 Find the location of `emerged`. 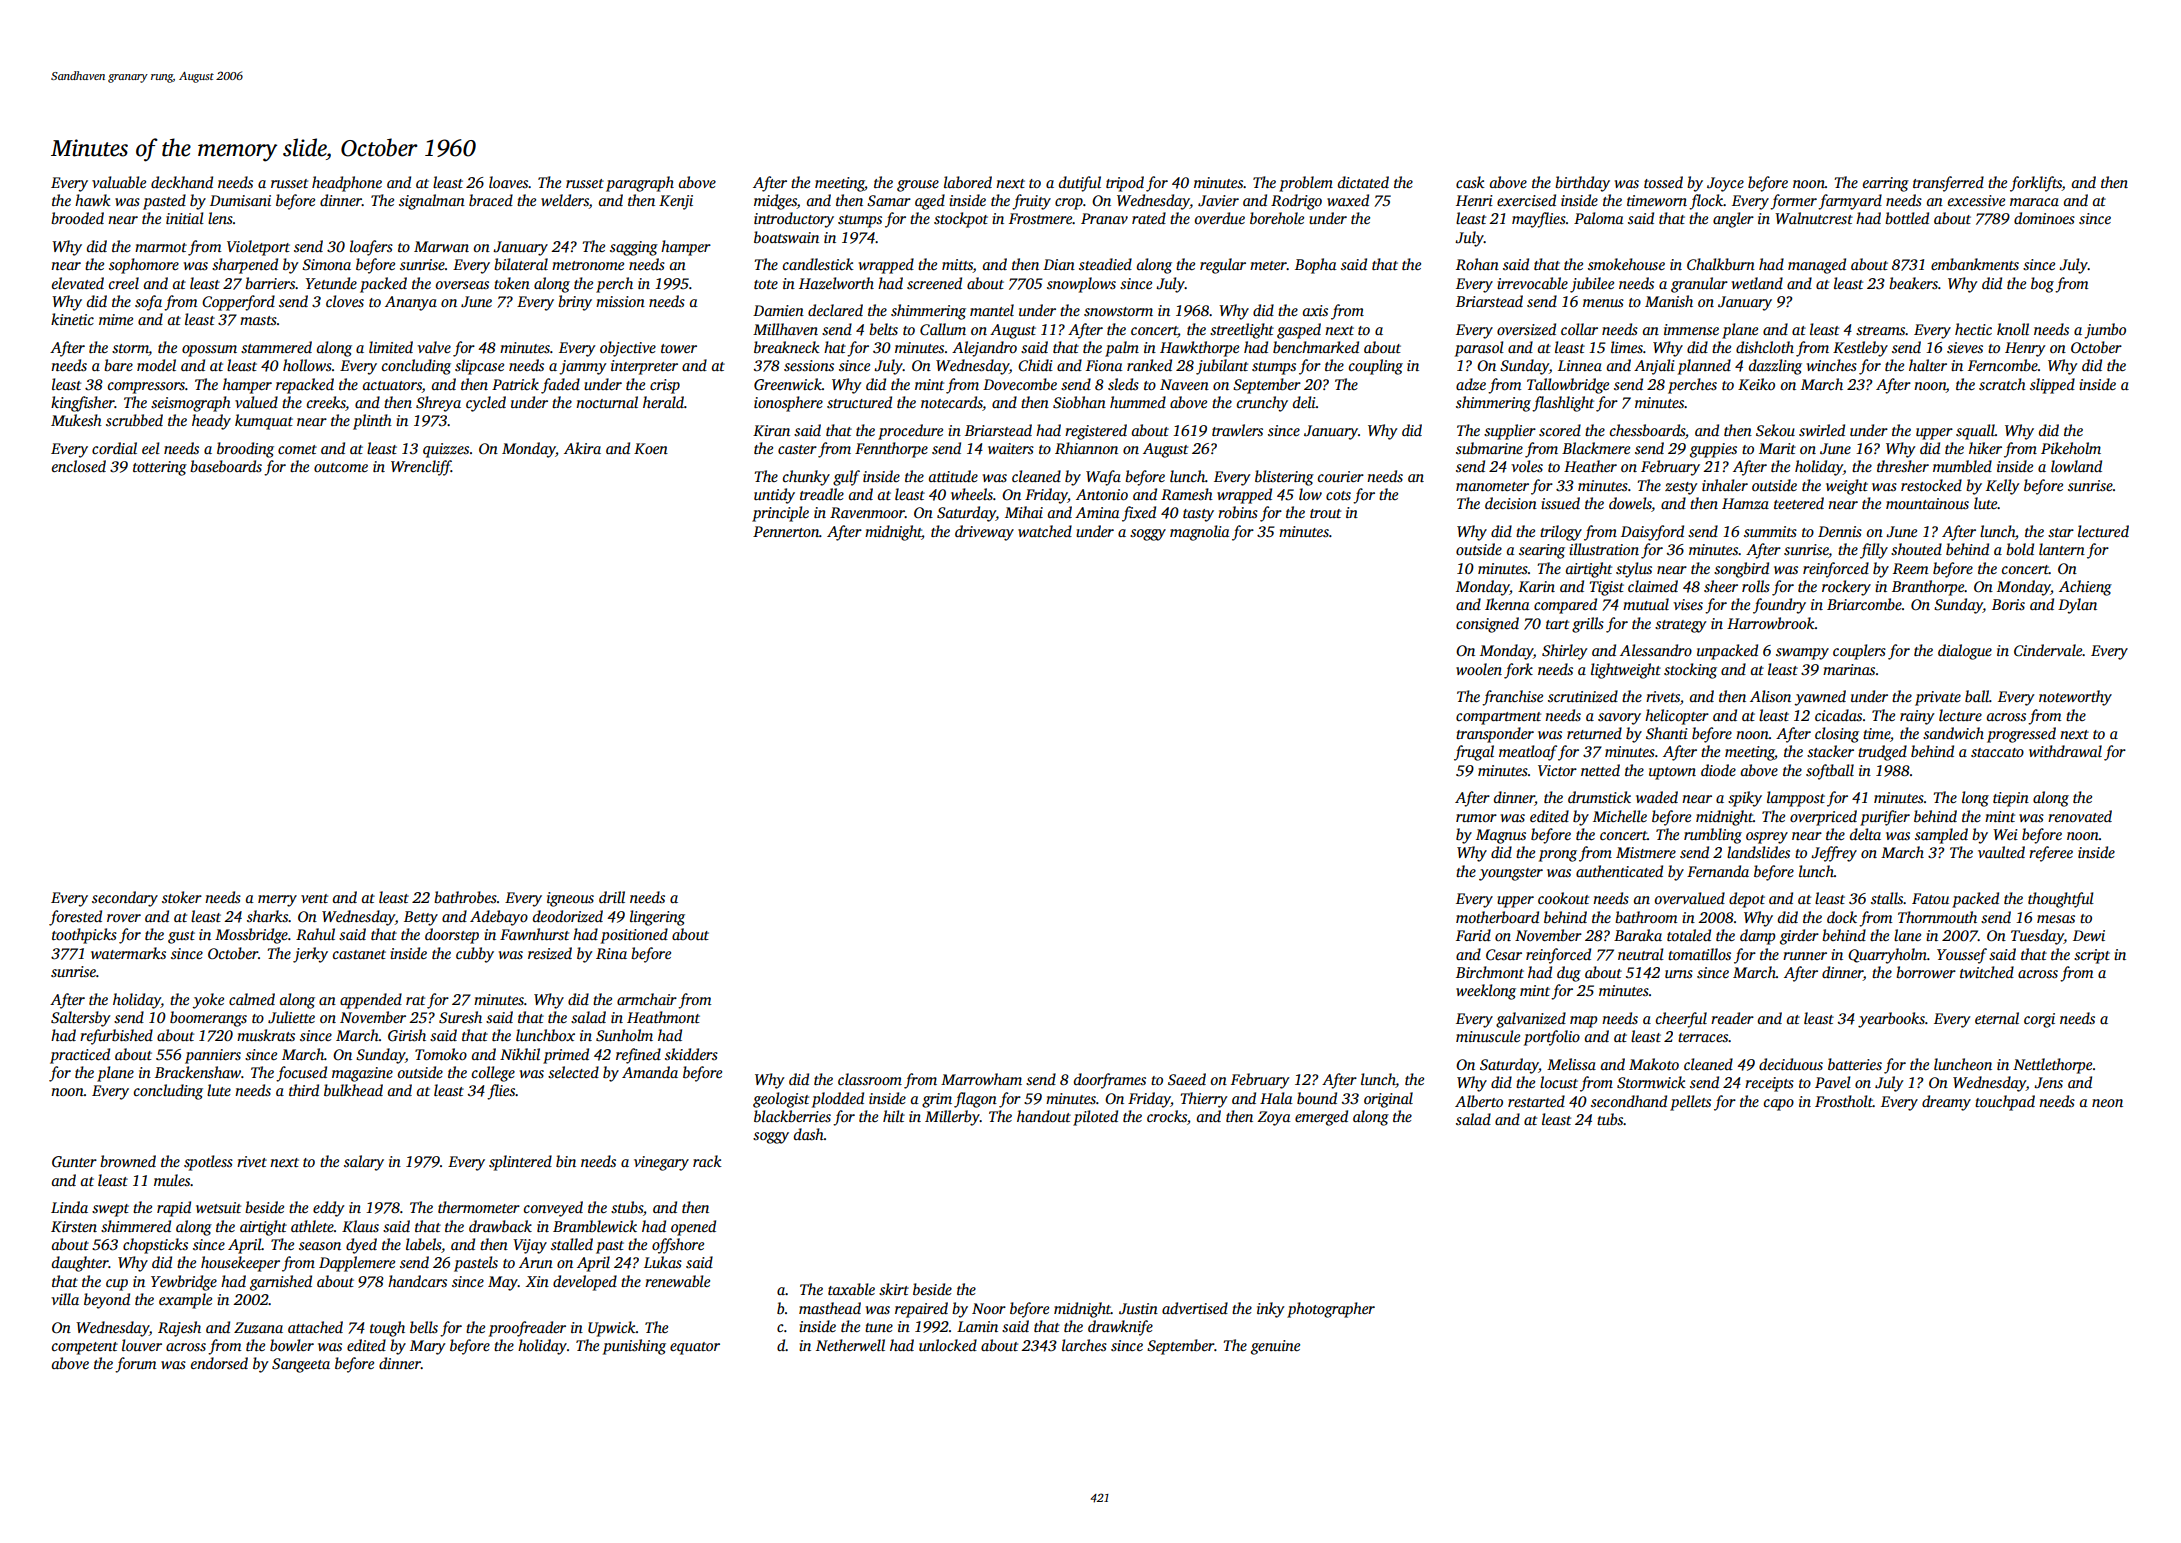

emerged is located at coordinates (1321, 1118).
